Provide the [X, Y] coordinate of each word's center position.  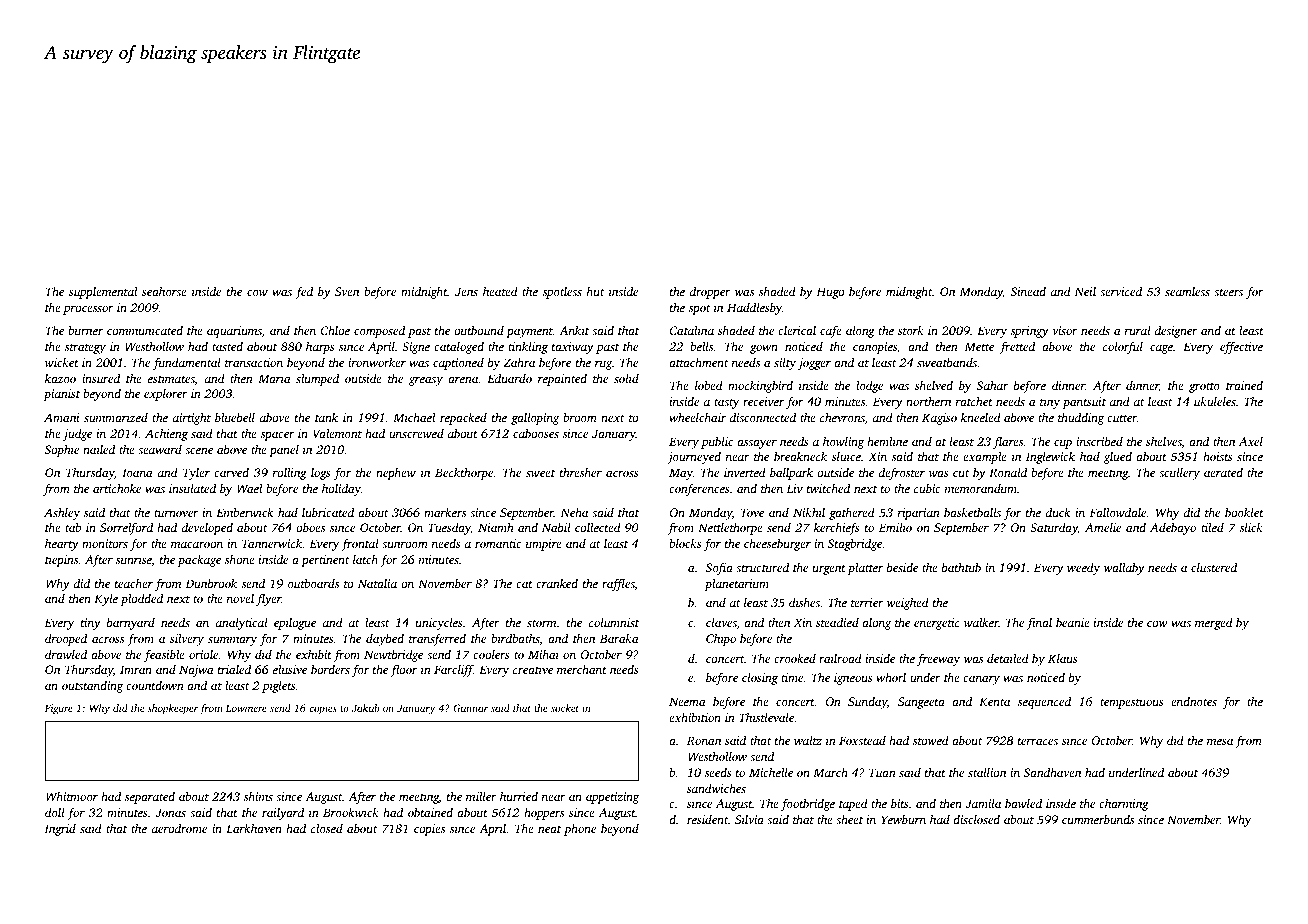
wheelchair [697, 417]
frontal [360, 545]
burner [85, 330]
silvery [187, 640]
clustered [1214, 567]
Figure [59, 709]
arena [463, 380]
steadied [837, 622]
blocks [685, 543]
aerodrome [179, 828]
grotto [1204, 387]
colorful [1123, 348]
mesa [1220, 742]
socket [565, 708]
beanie [1073, 622]
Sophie [62, 451]
